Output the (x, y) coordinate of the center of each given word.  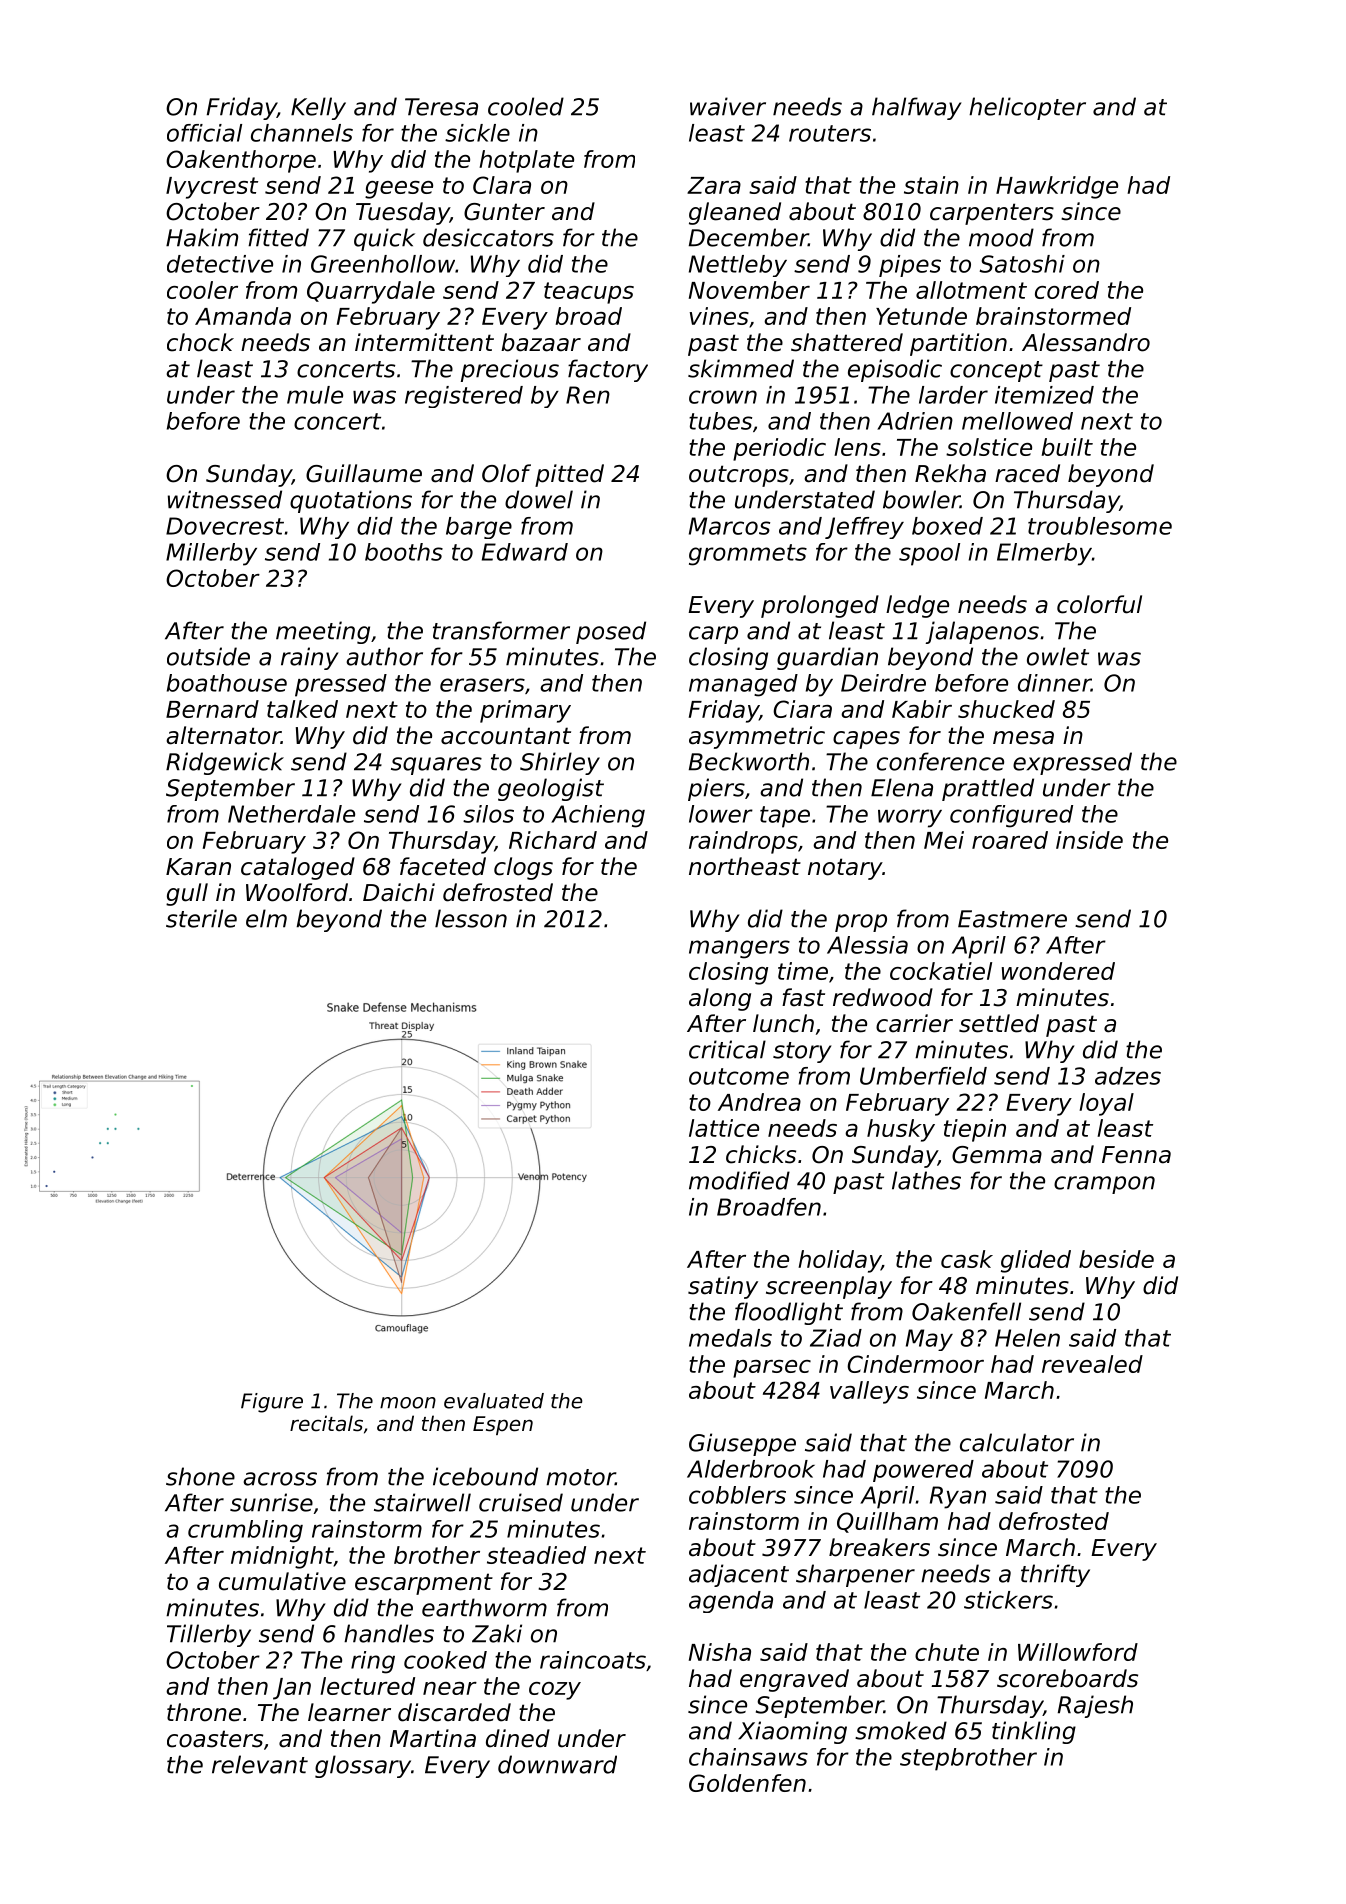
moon (408, 1403)
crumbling (245, 1531)
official (204, 133)
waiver (728, 106)
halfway (917, 108)
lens (857, 447)
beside (1116, 1259)
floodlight (789, 1313)
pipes (910, 266)
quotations (351, 501)
